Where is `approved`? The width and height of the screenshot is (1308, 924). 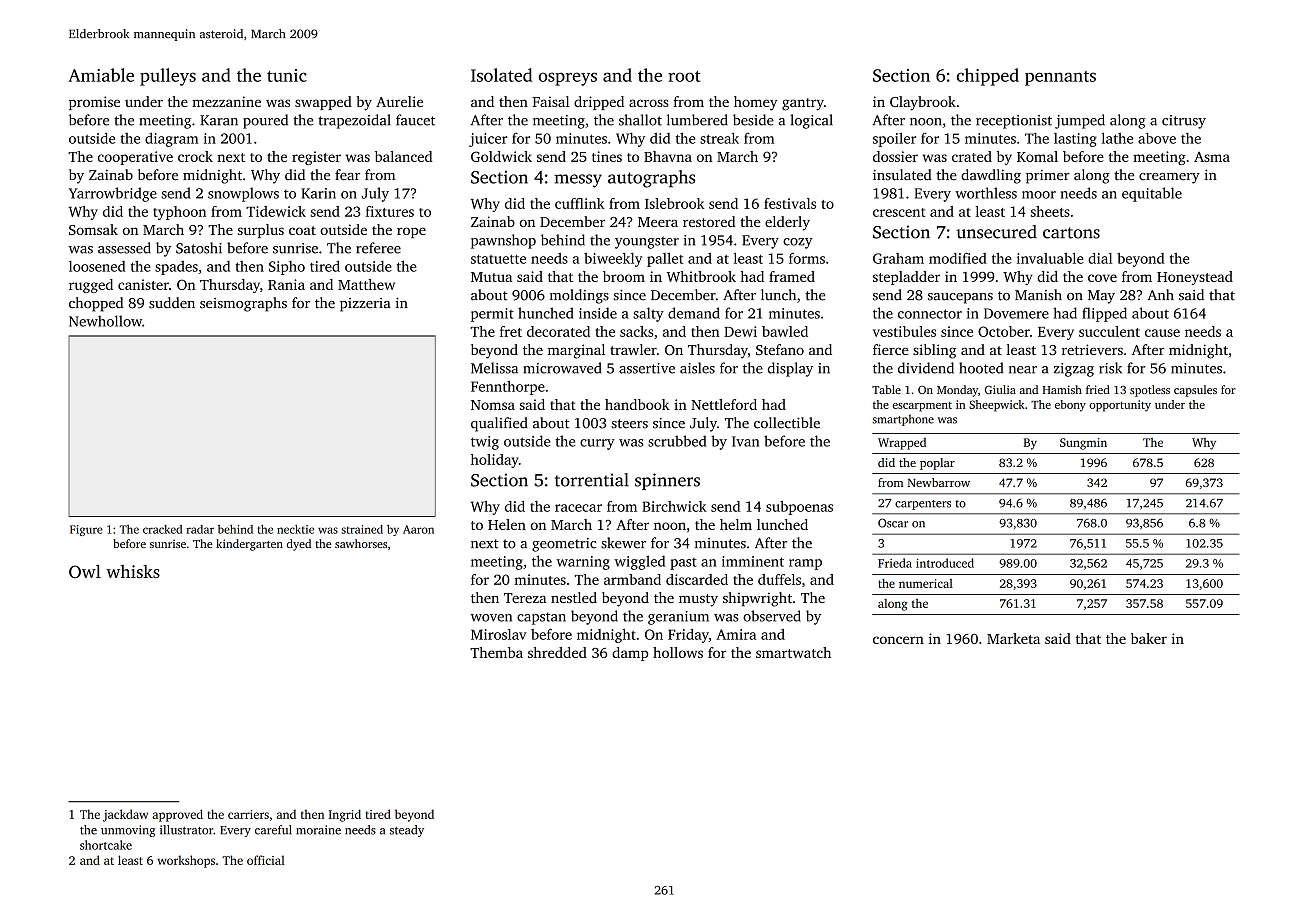
approved is located at coordinates (177, 815).
